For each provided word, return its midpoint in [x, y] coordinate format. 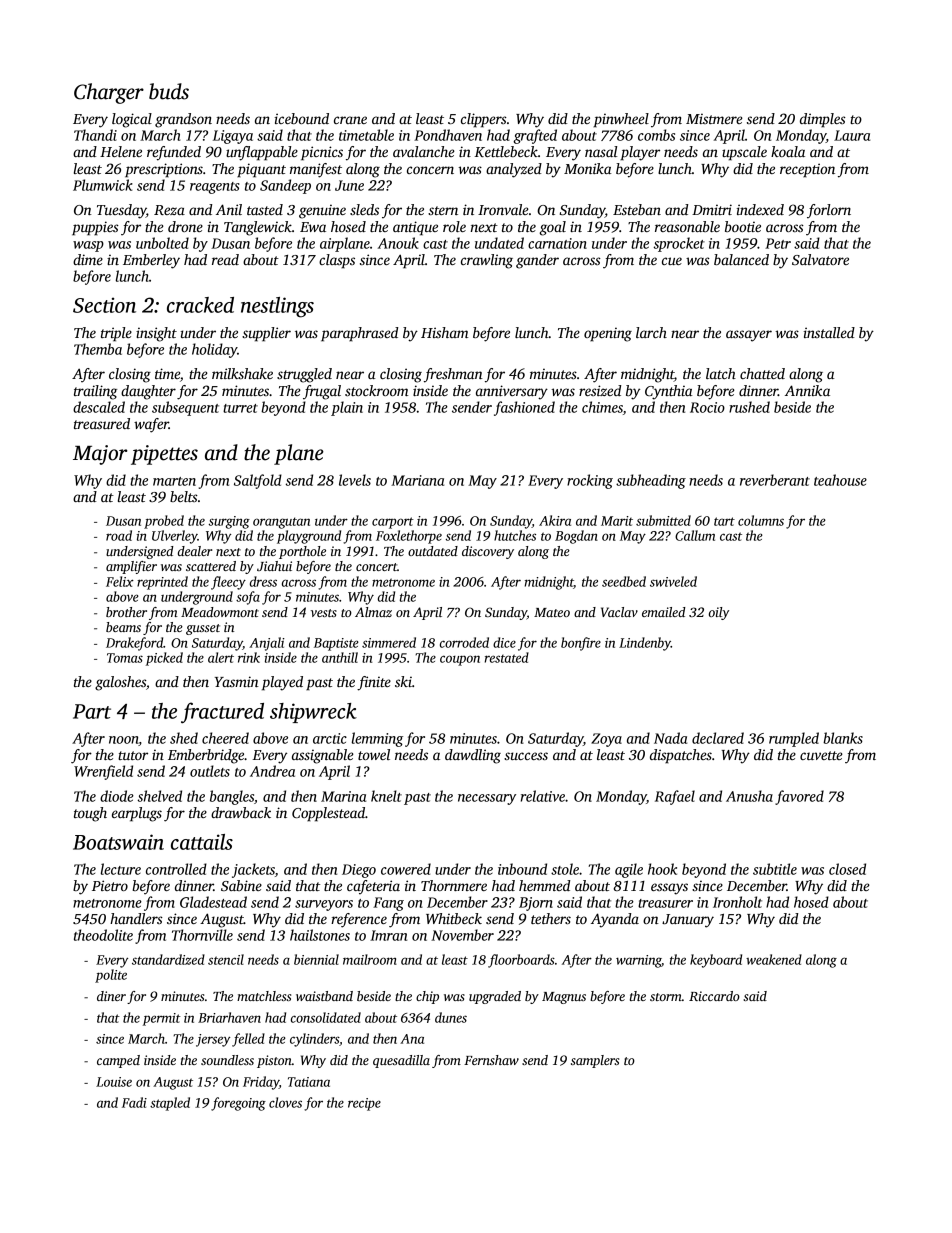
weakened [774, 959]
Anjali [267, 644]
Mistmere [714, 118]
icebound [302, 118]
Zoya [606, 740]
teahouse [840, 480]
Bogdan [576, 537]
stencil [226, 959]
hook [662, 869]
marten [174, 481]
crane [350, 120]
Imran [388, 935]
